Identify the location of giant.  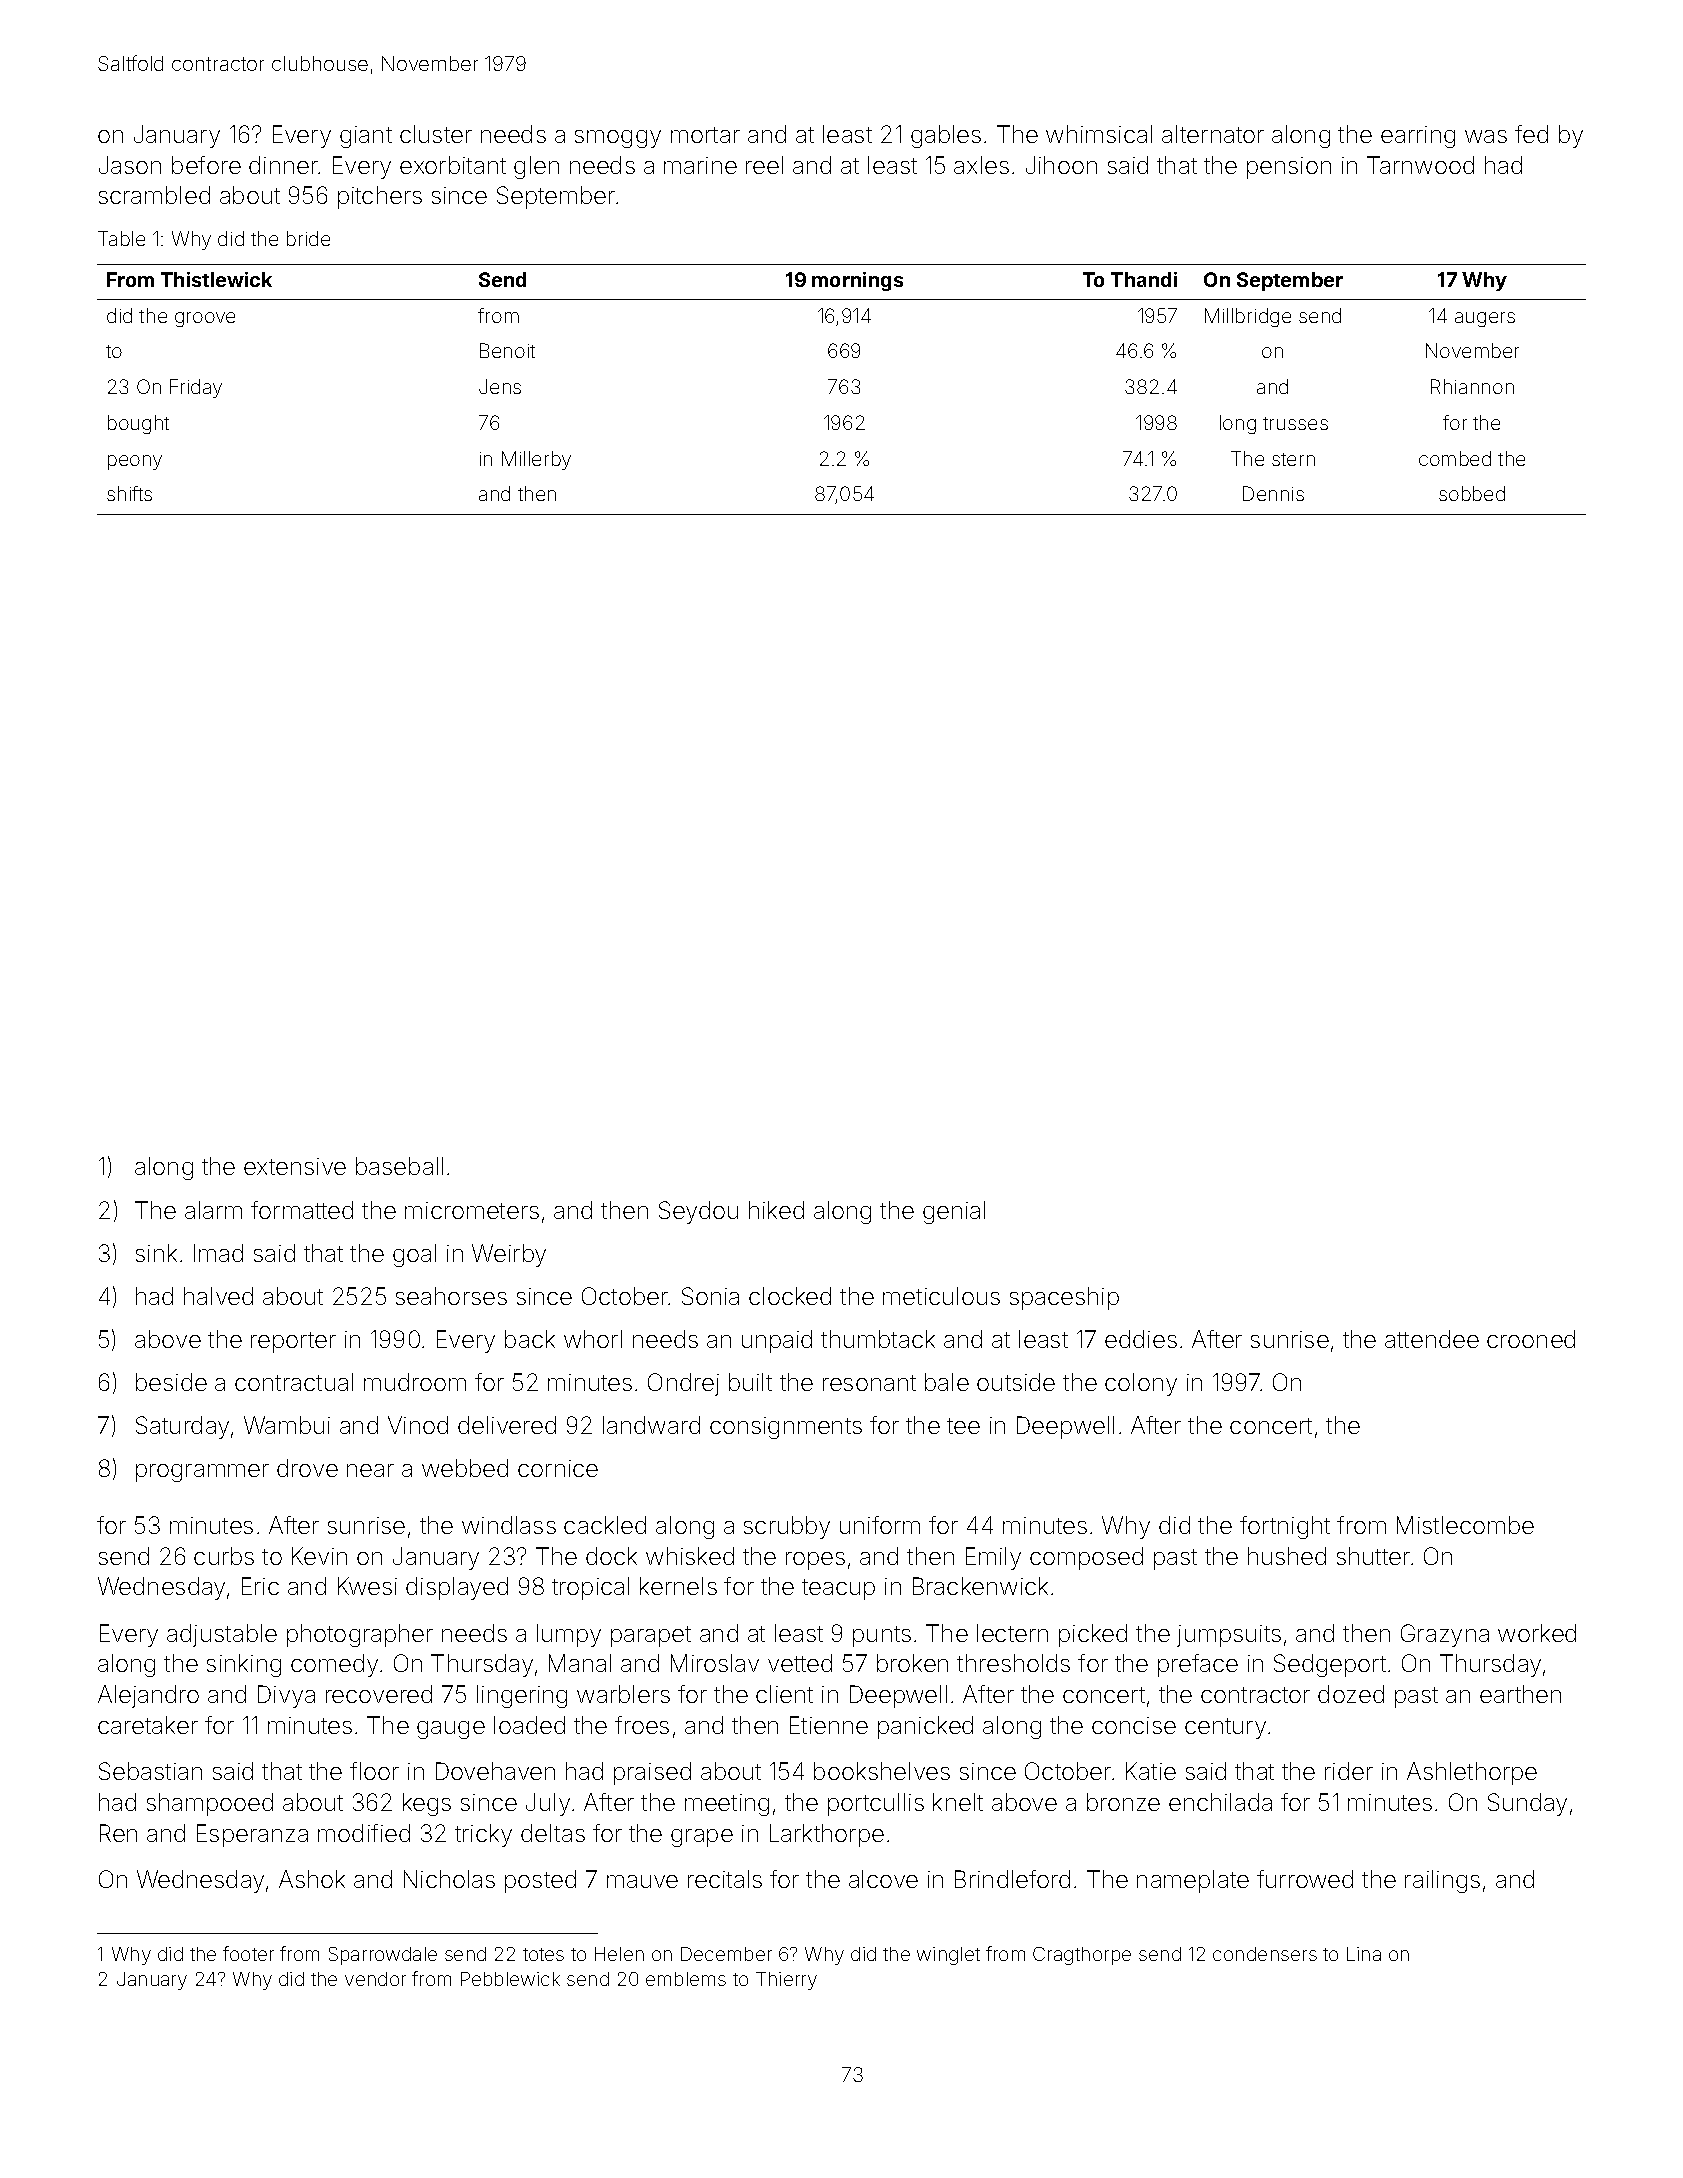
(366, 137).
